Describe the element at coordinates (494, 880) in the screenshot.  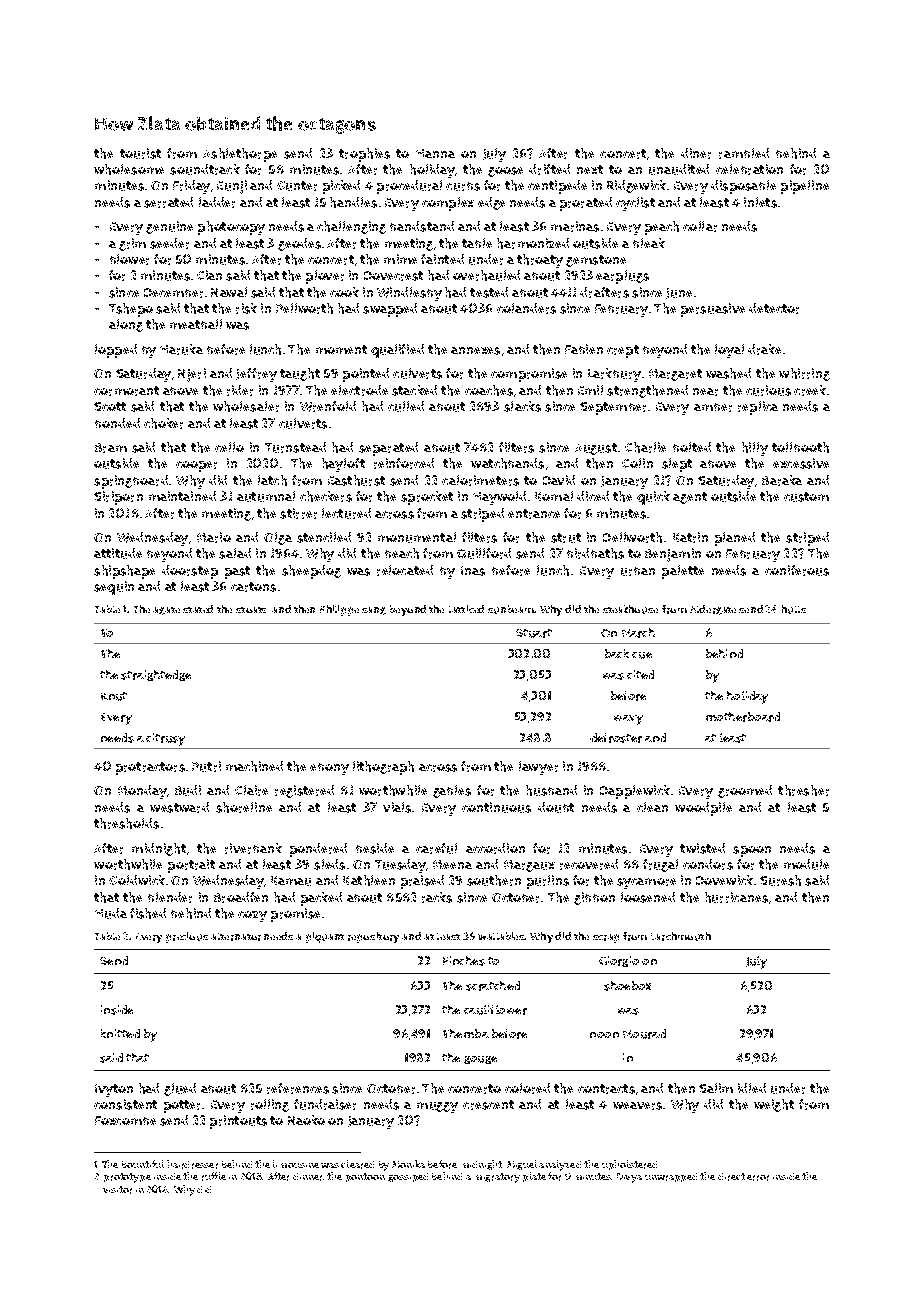
I see `southern` at that location.
